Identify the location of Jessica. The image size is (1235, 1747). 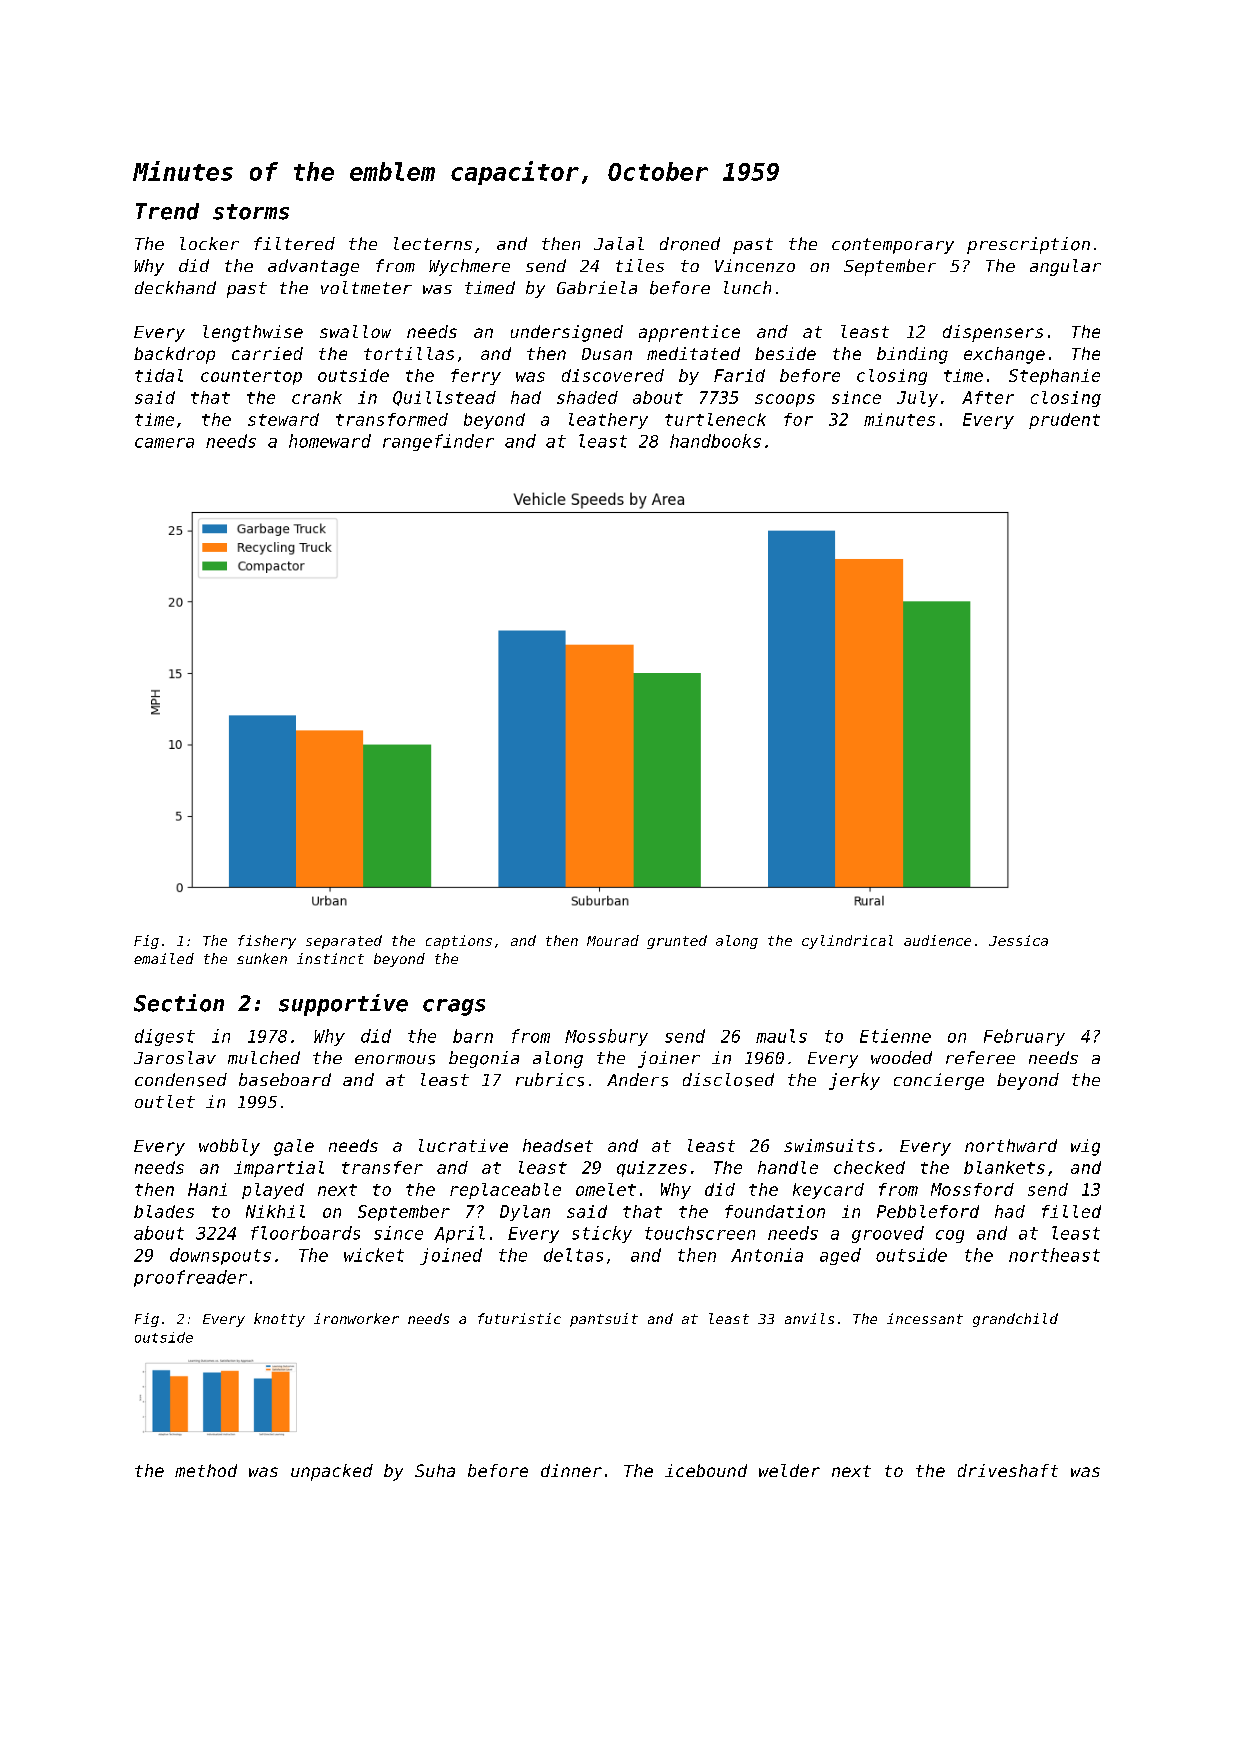
(1018, 940).
